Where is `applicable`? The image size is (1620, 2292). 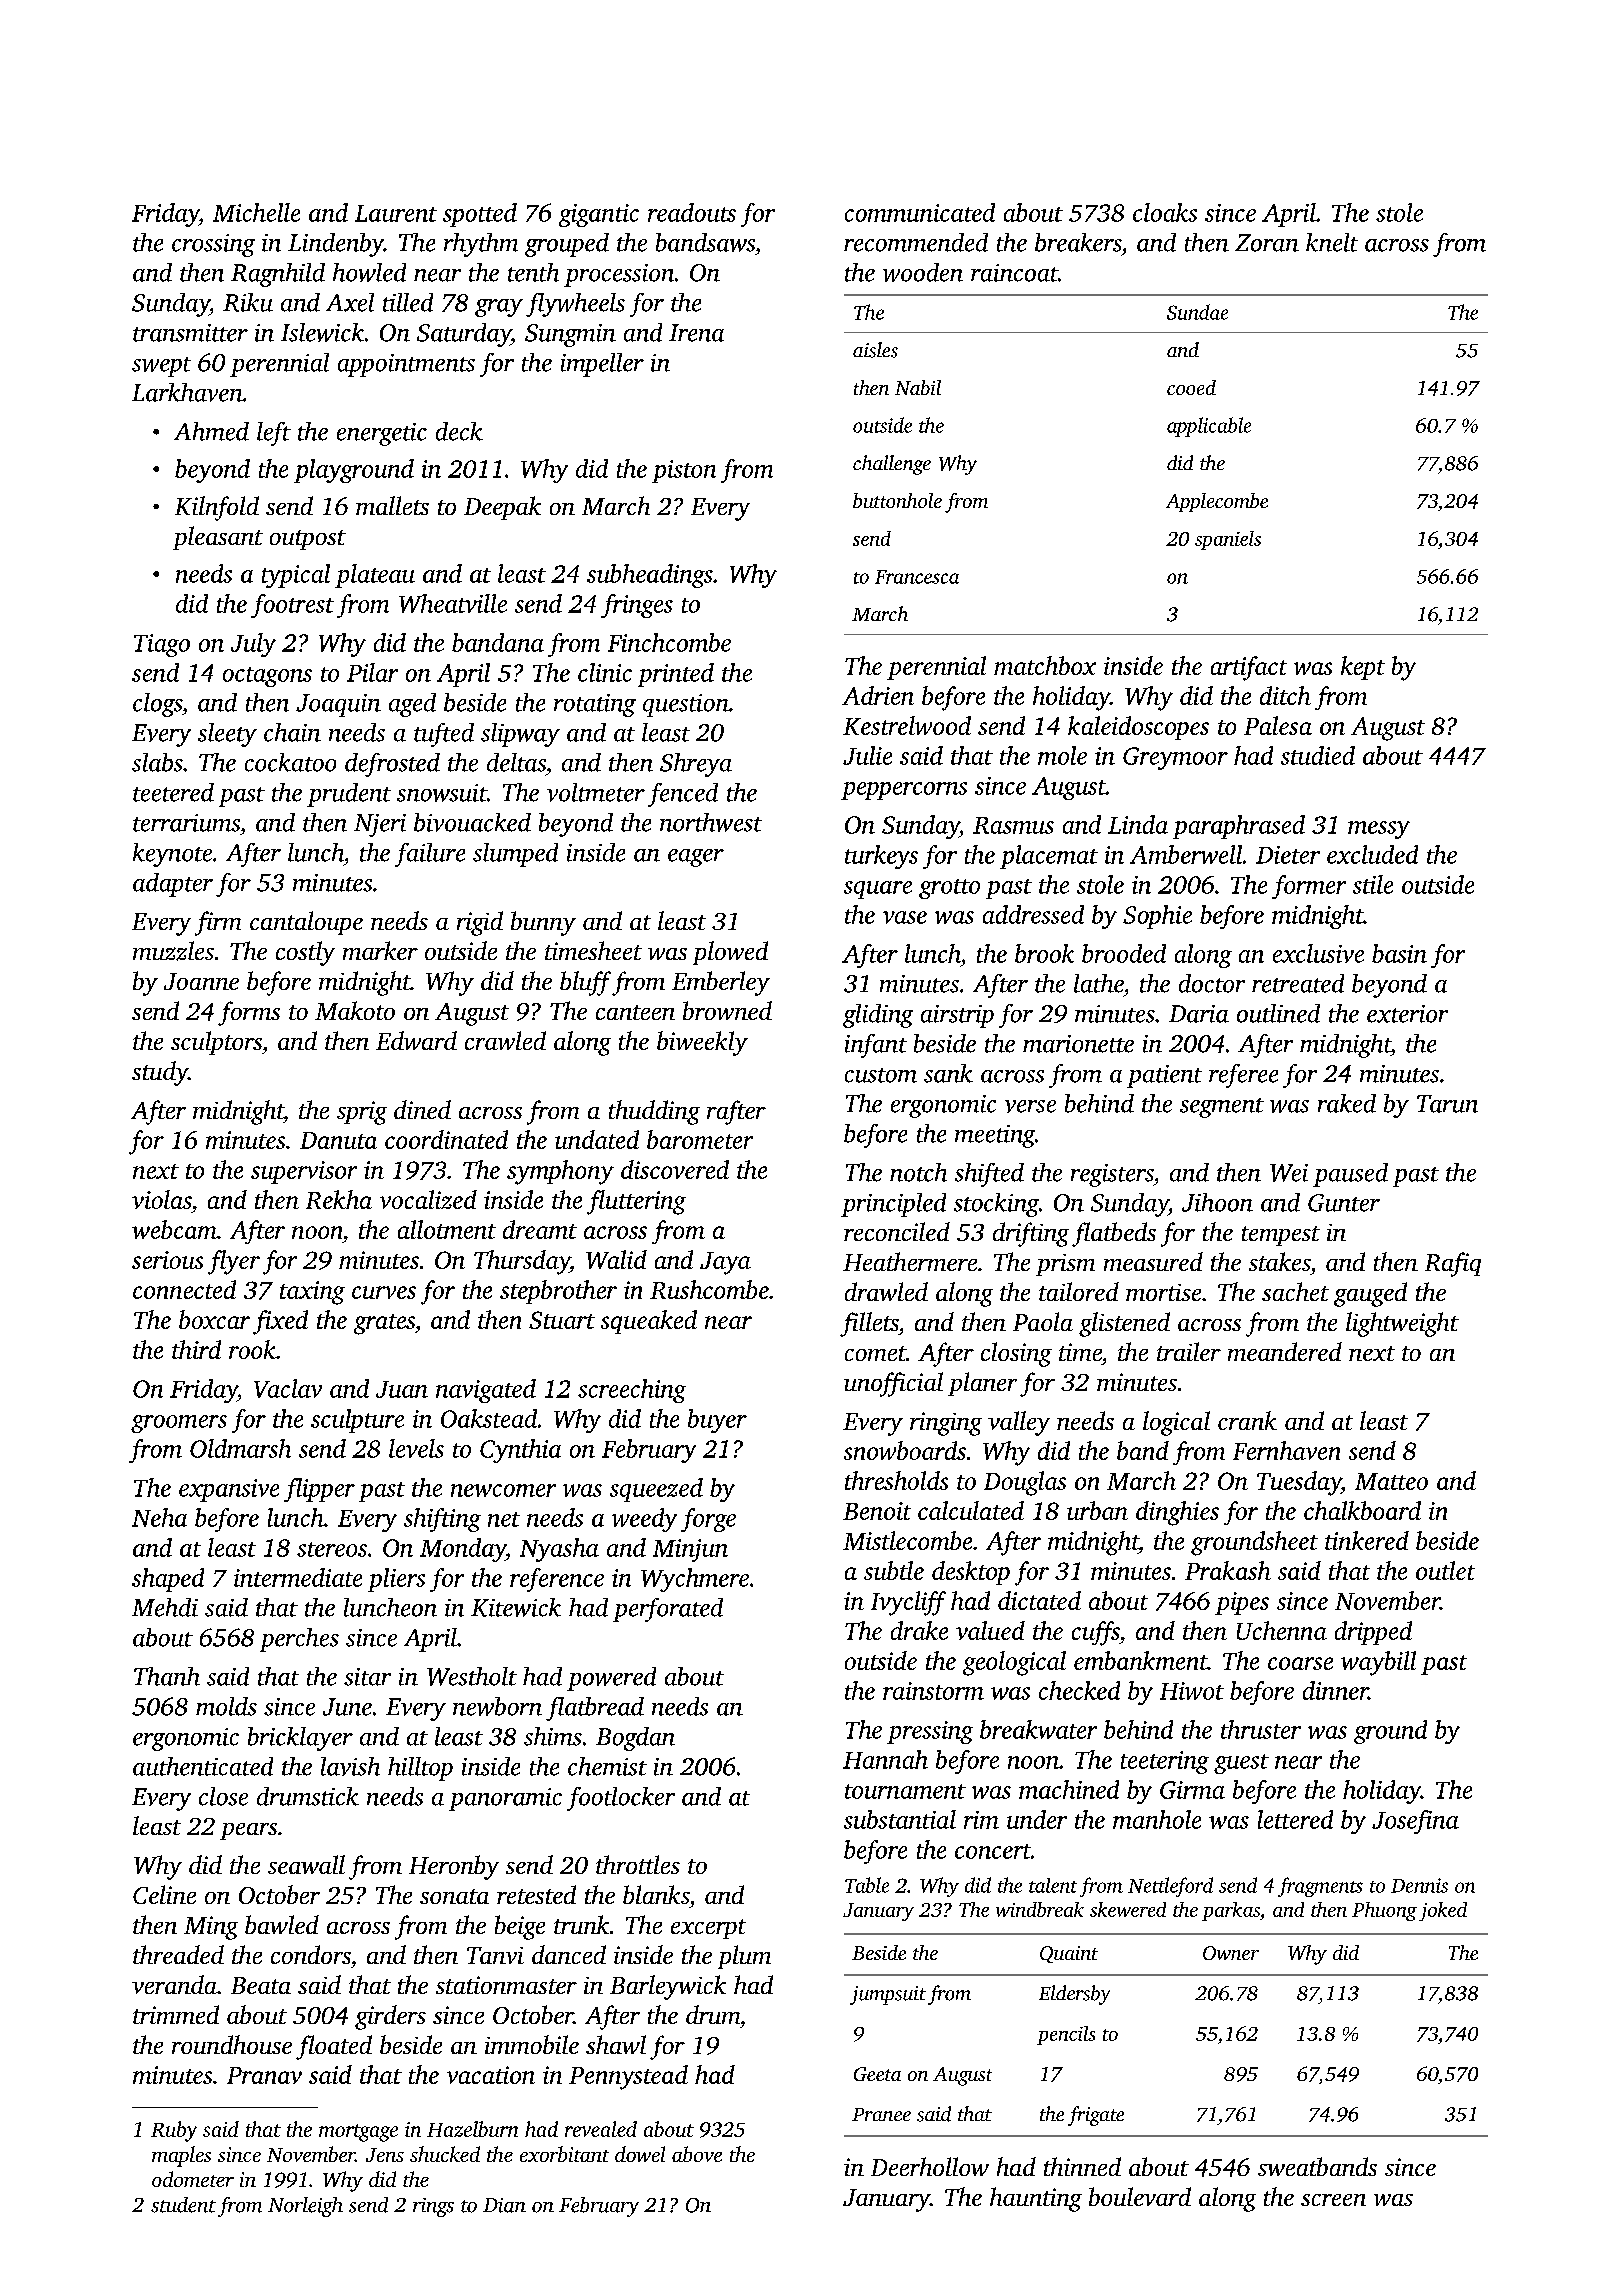
applicable is located at coordinates (1209, 427).
